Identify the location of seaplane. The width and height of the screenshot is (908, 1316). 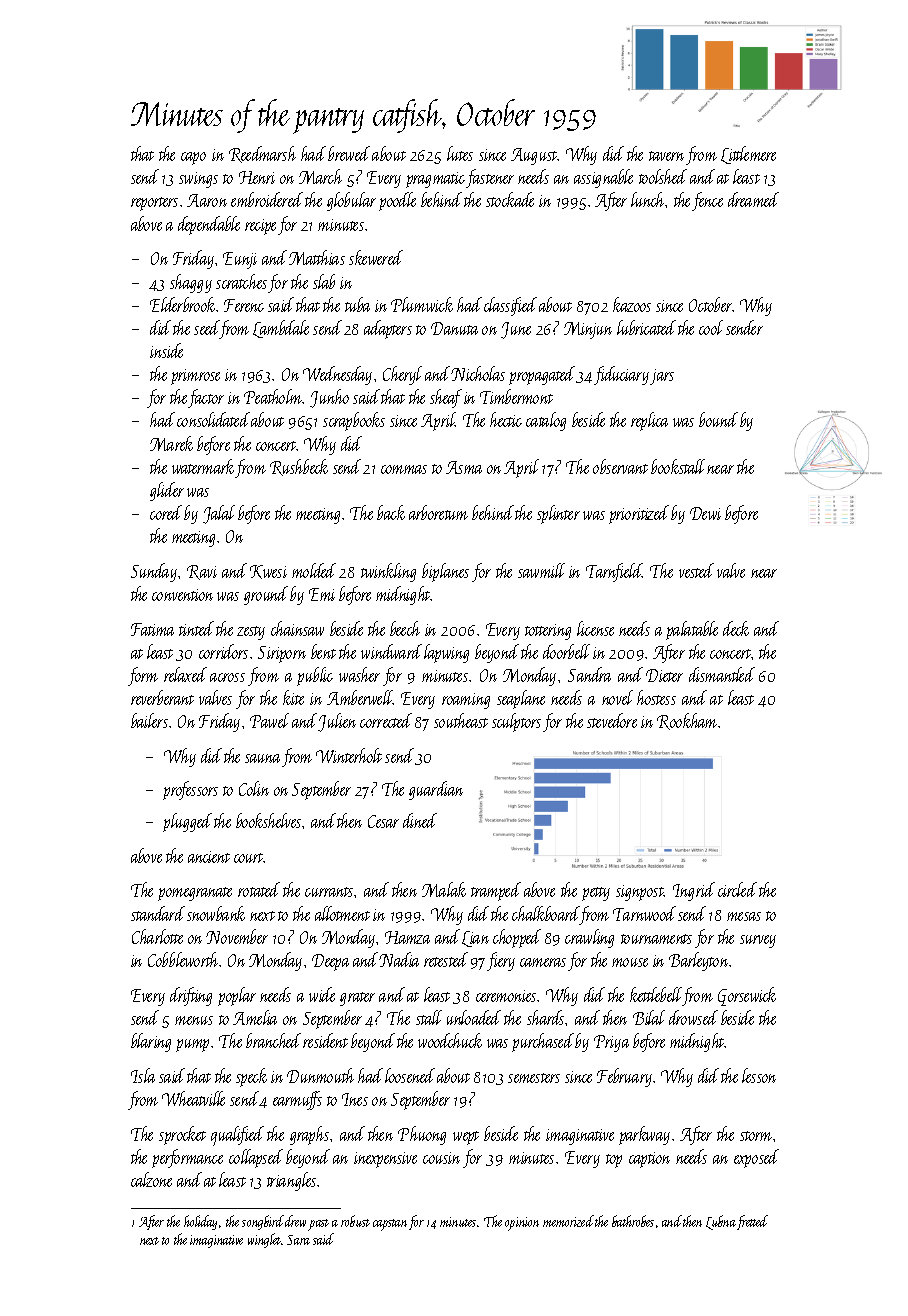
(521, 699).
